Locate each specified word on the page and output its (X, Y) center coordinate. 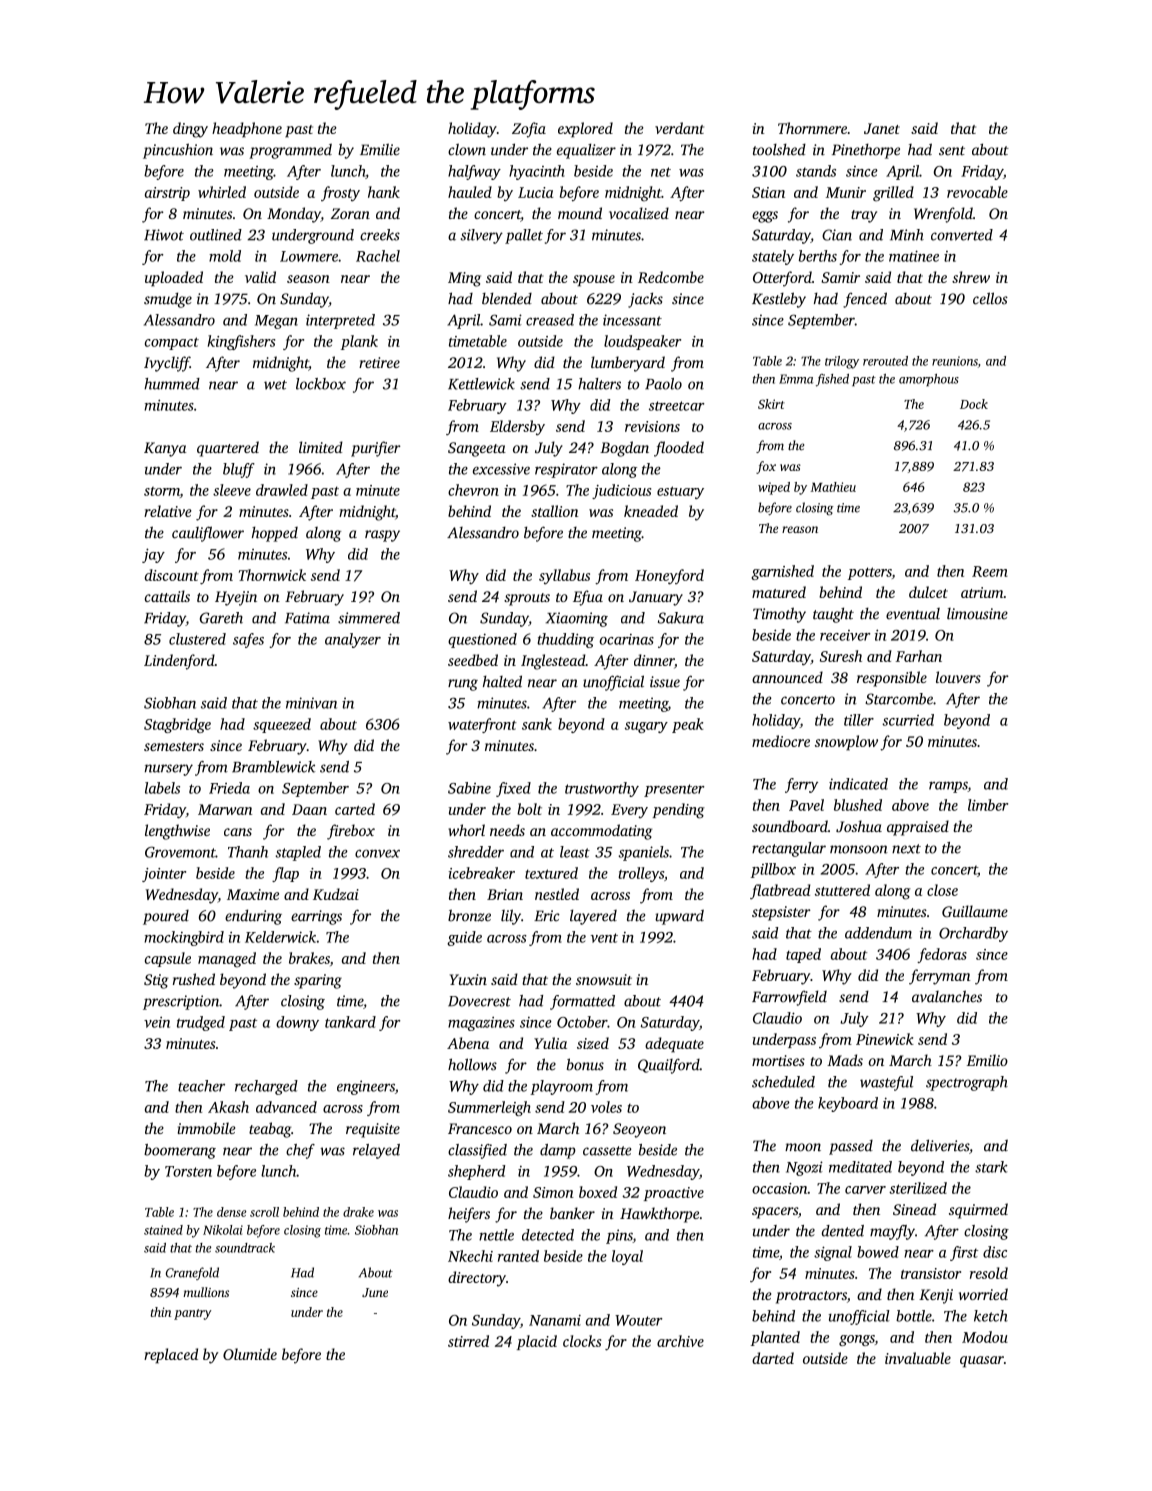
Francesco (480, 1128)
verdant (679, 128)
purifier (376, 449)
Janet (882, 128)
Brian (505, 894)
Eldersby (517, 427)
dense (232, 1212)
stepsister (781, 913)
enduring (253, 917)
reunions (955, 361)
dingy (190, 130)
